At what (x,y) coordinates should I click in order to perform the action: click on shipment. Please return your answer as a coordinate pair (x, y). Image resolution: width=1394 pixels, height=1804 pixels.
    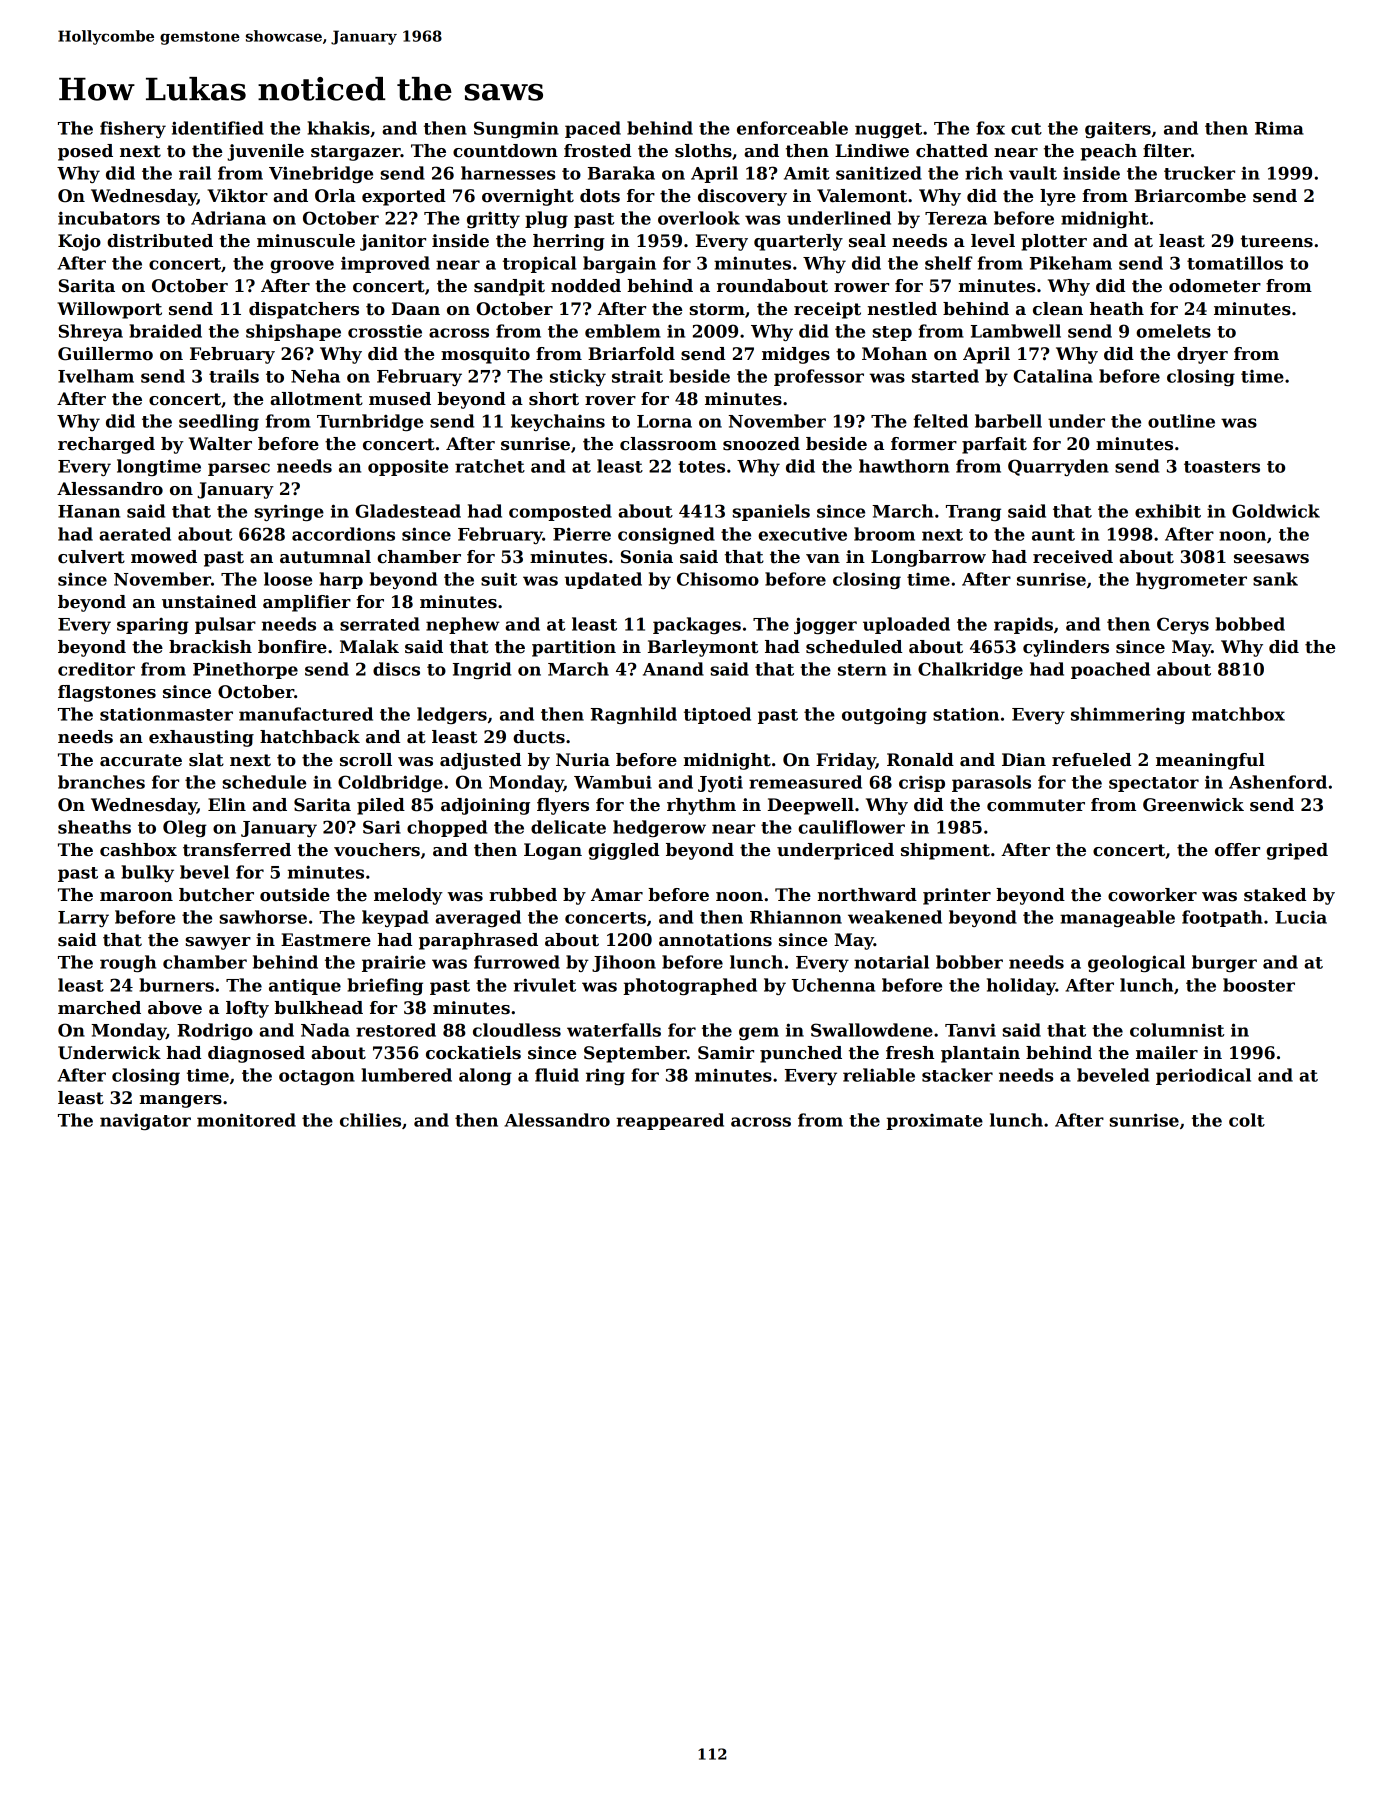
    Looking at the image, I should click on (945, 851).
